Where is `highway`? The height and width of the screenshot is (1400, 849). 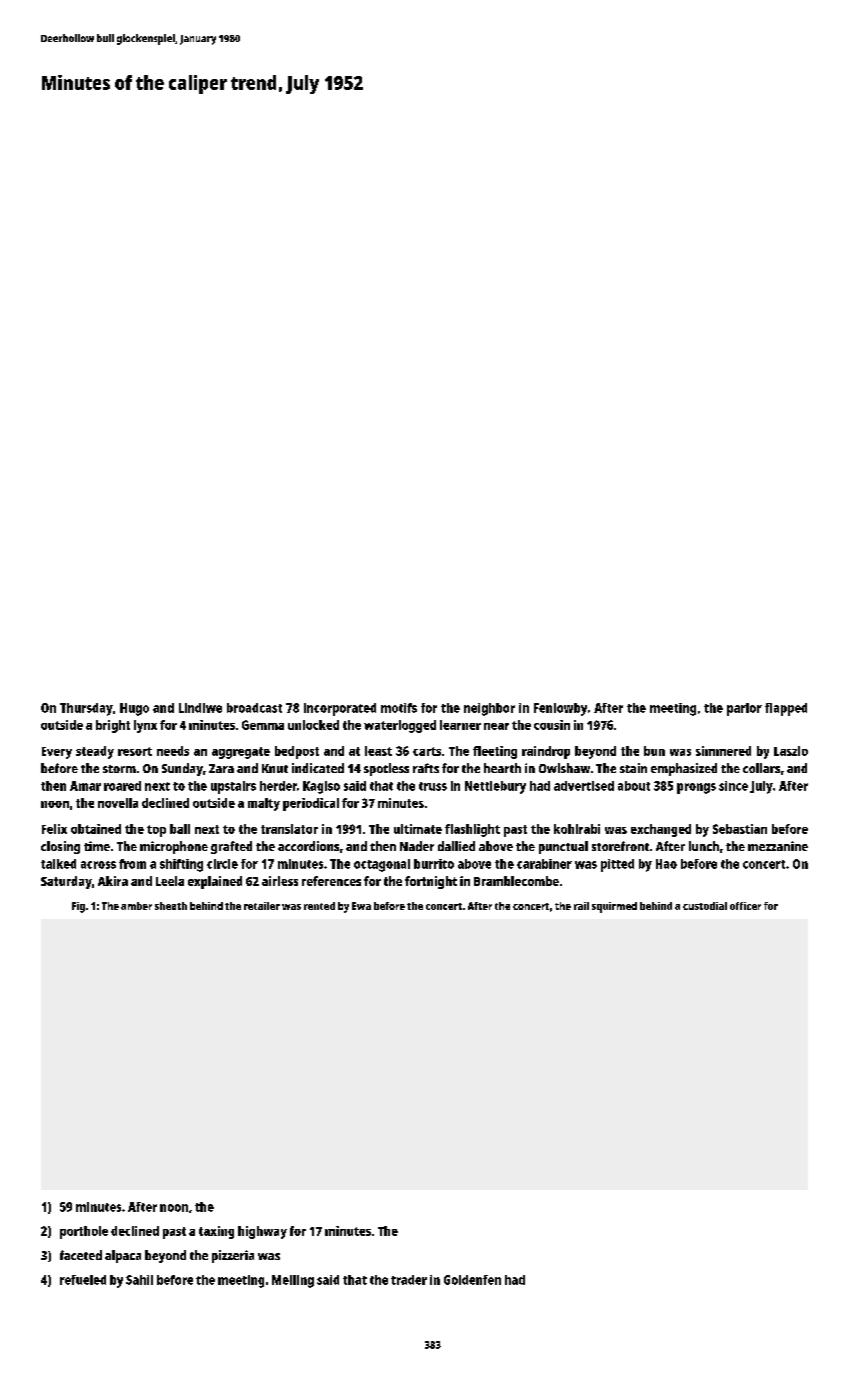
highway is located at coordinates (262, 1232).
